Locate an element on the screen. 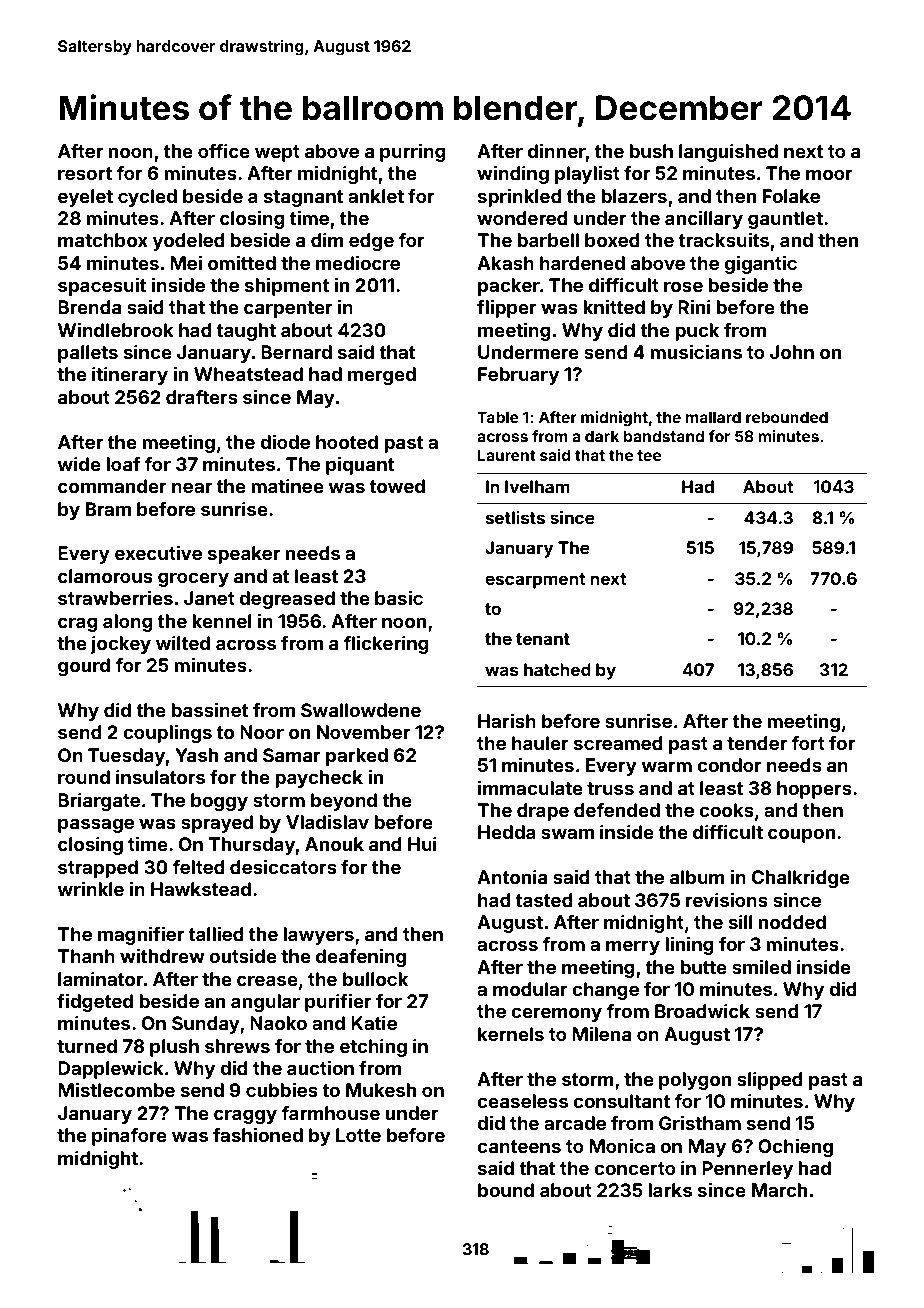 The width and height of the screenshot is (924, 1308). basic is located at coordinates (399, 598).
